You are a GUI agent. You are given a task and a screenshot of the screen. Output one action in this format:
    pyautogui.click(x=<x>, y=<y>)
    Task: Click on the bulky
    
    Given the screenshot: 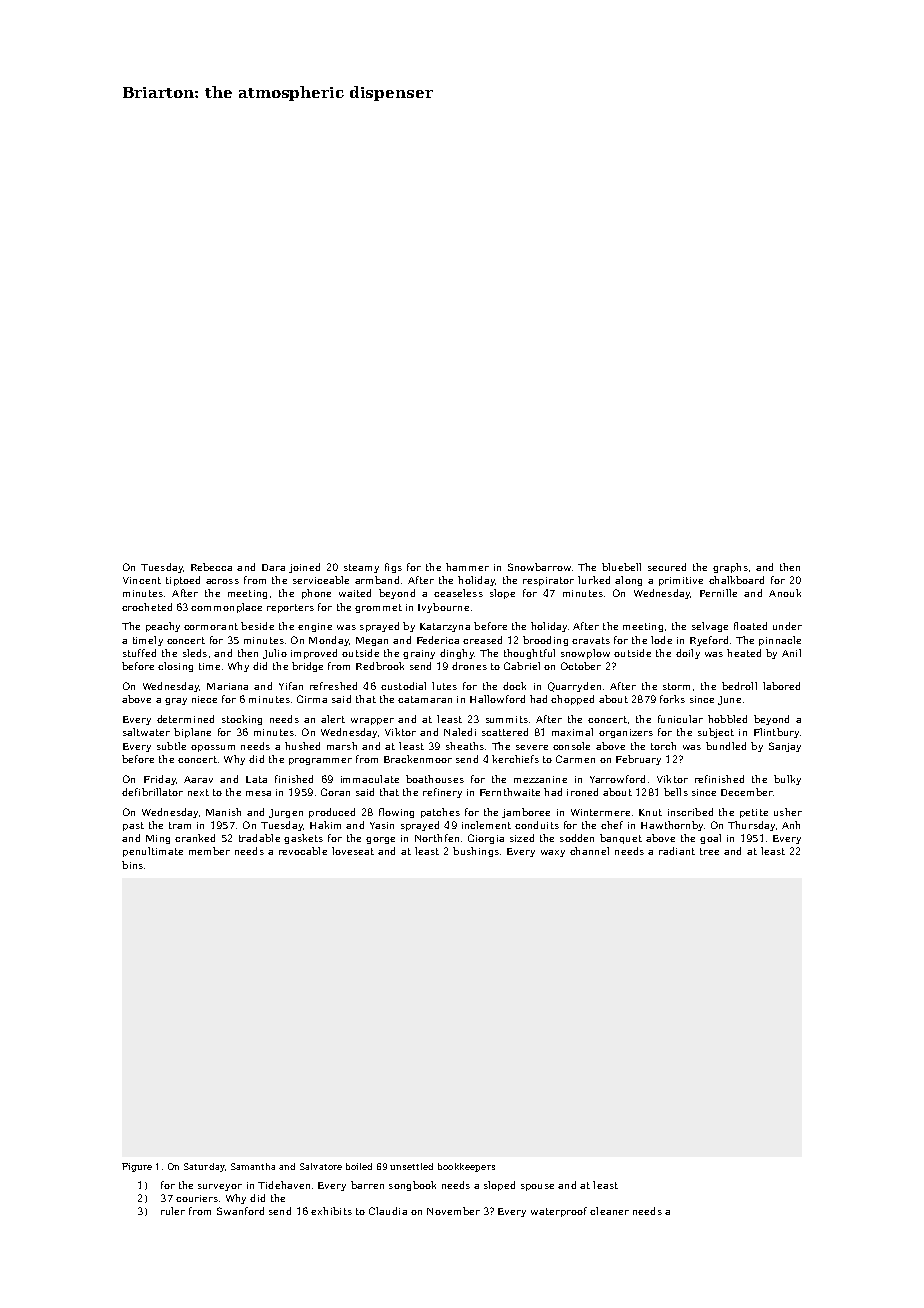 What is the action you would take?
    pyautogui.click(x=787, y=780)
